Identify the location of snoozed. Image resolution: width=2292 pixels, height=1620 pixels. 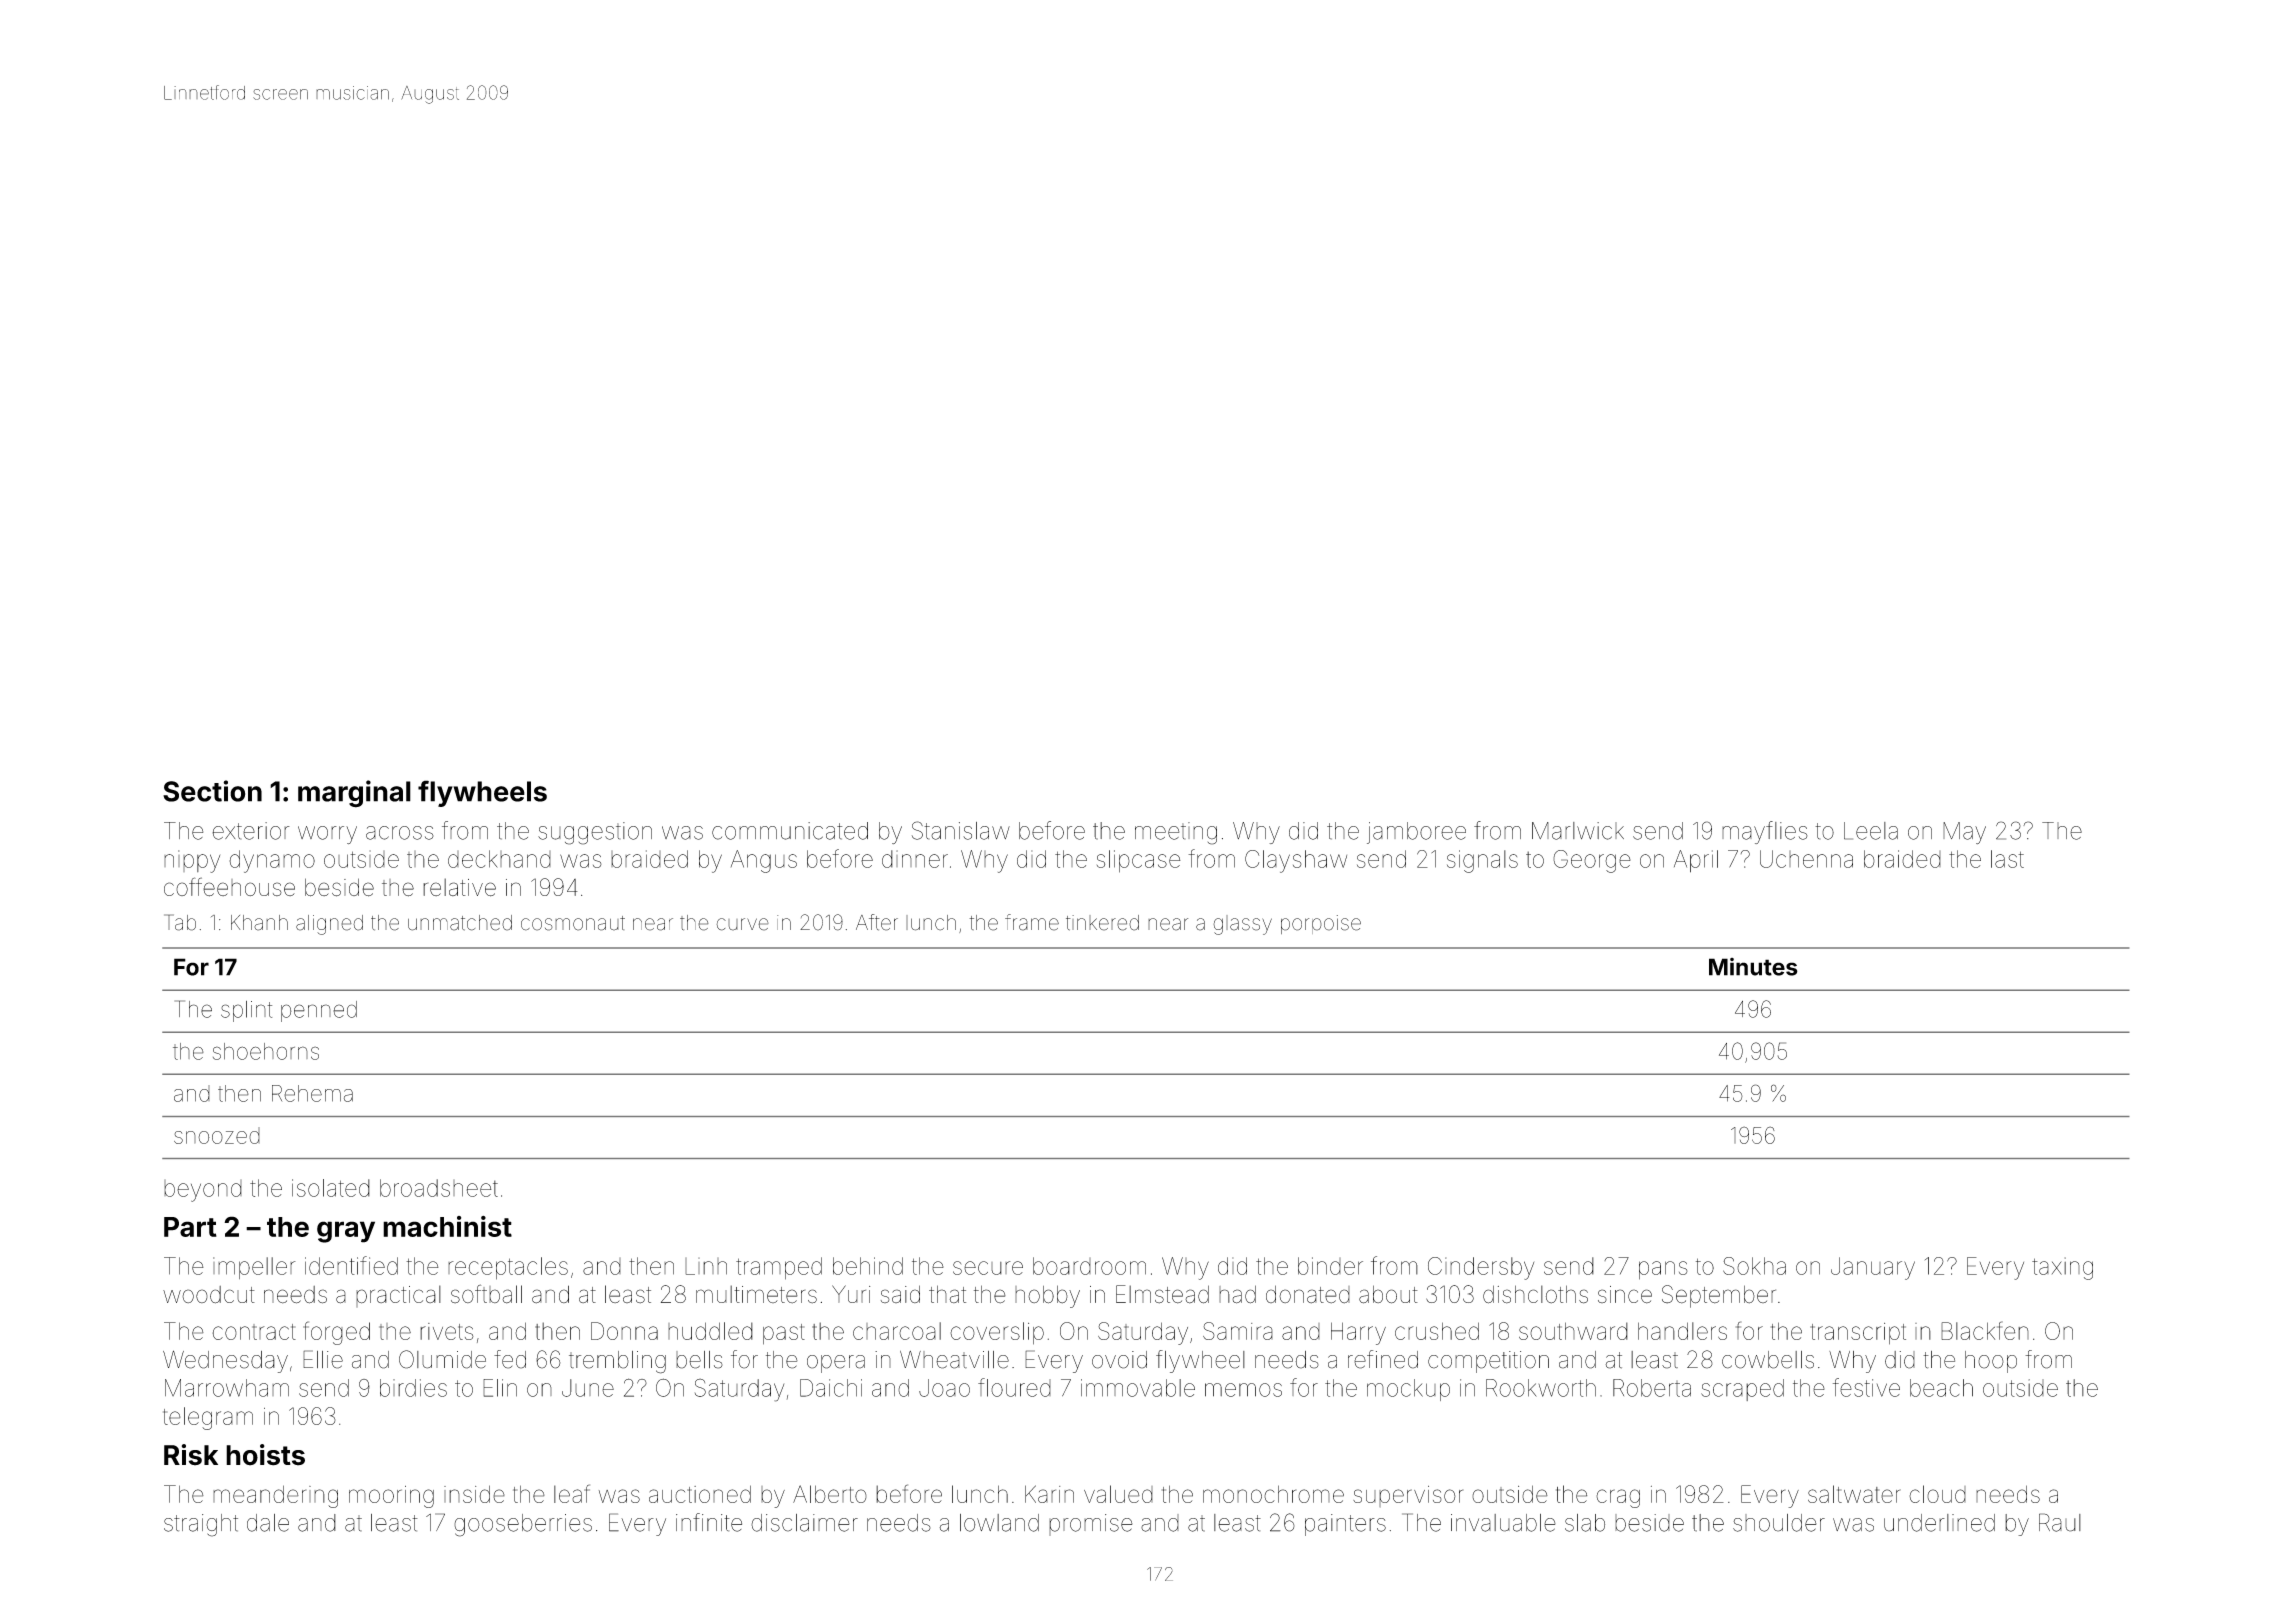
(217, 1135).
